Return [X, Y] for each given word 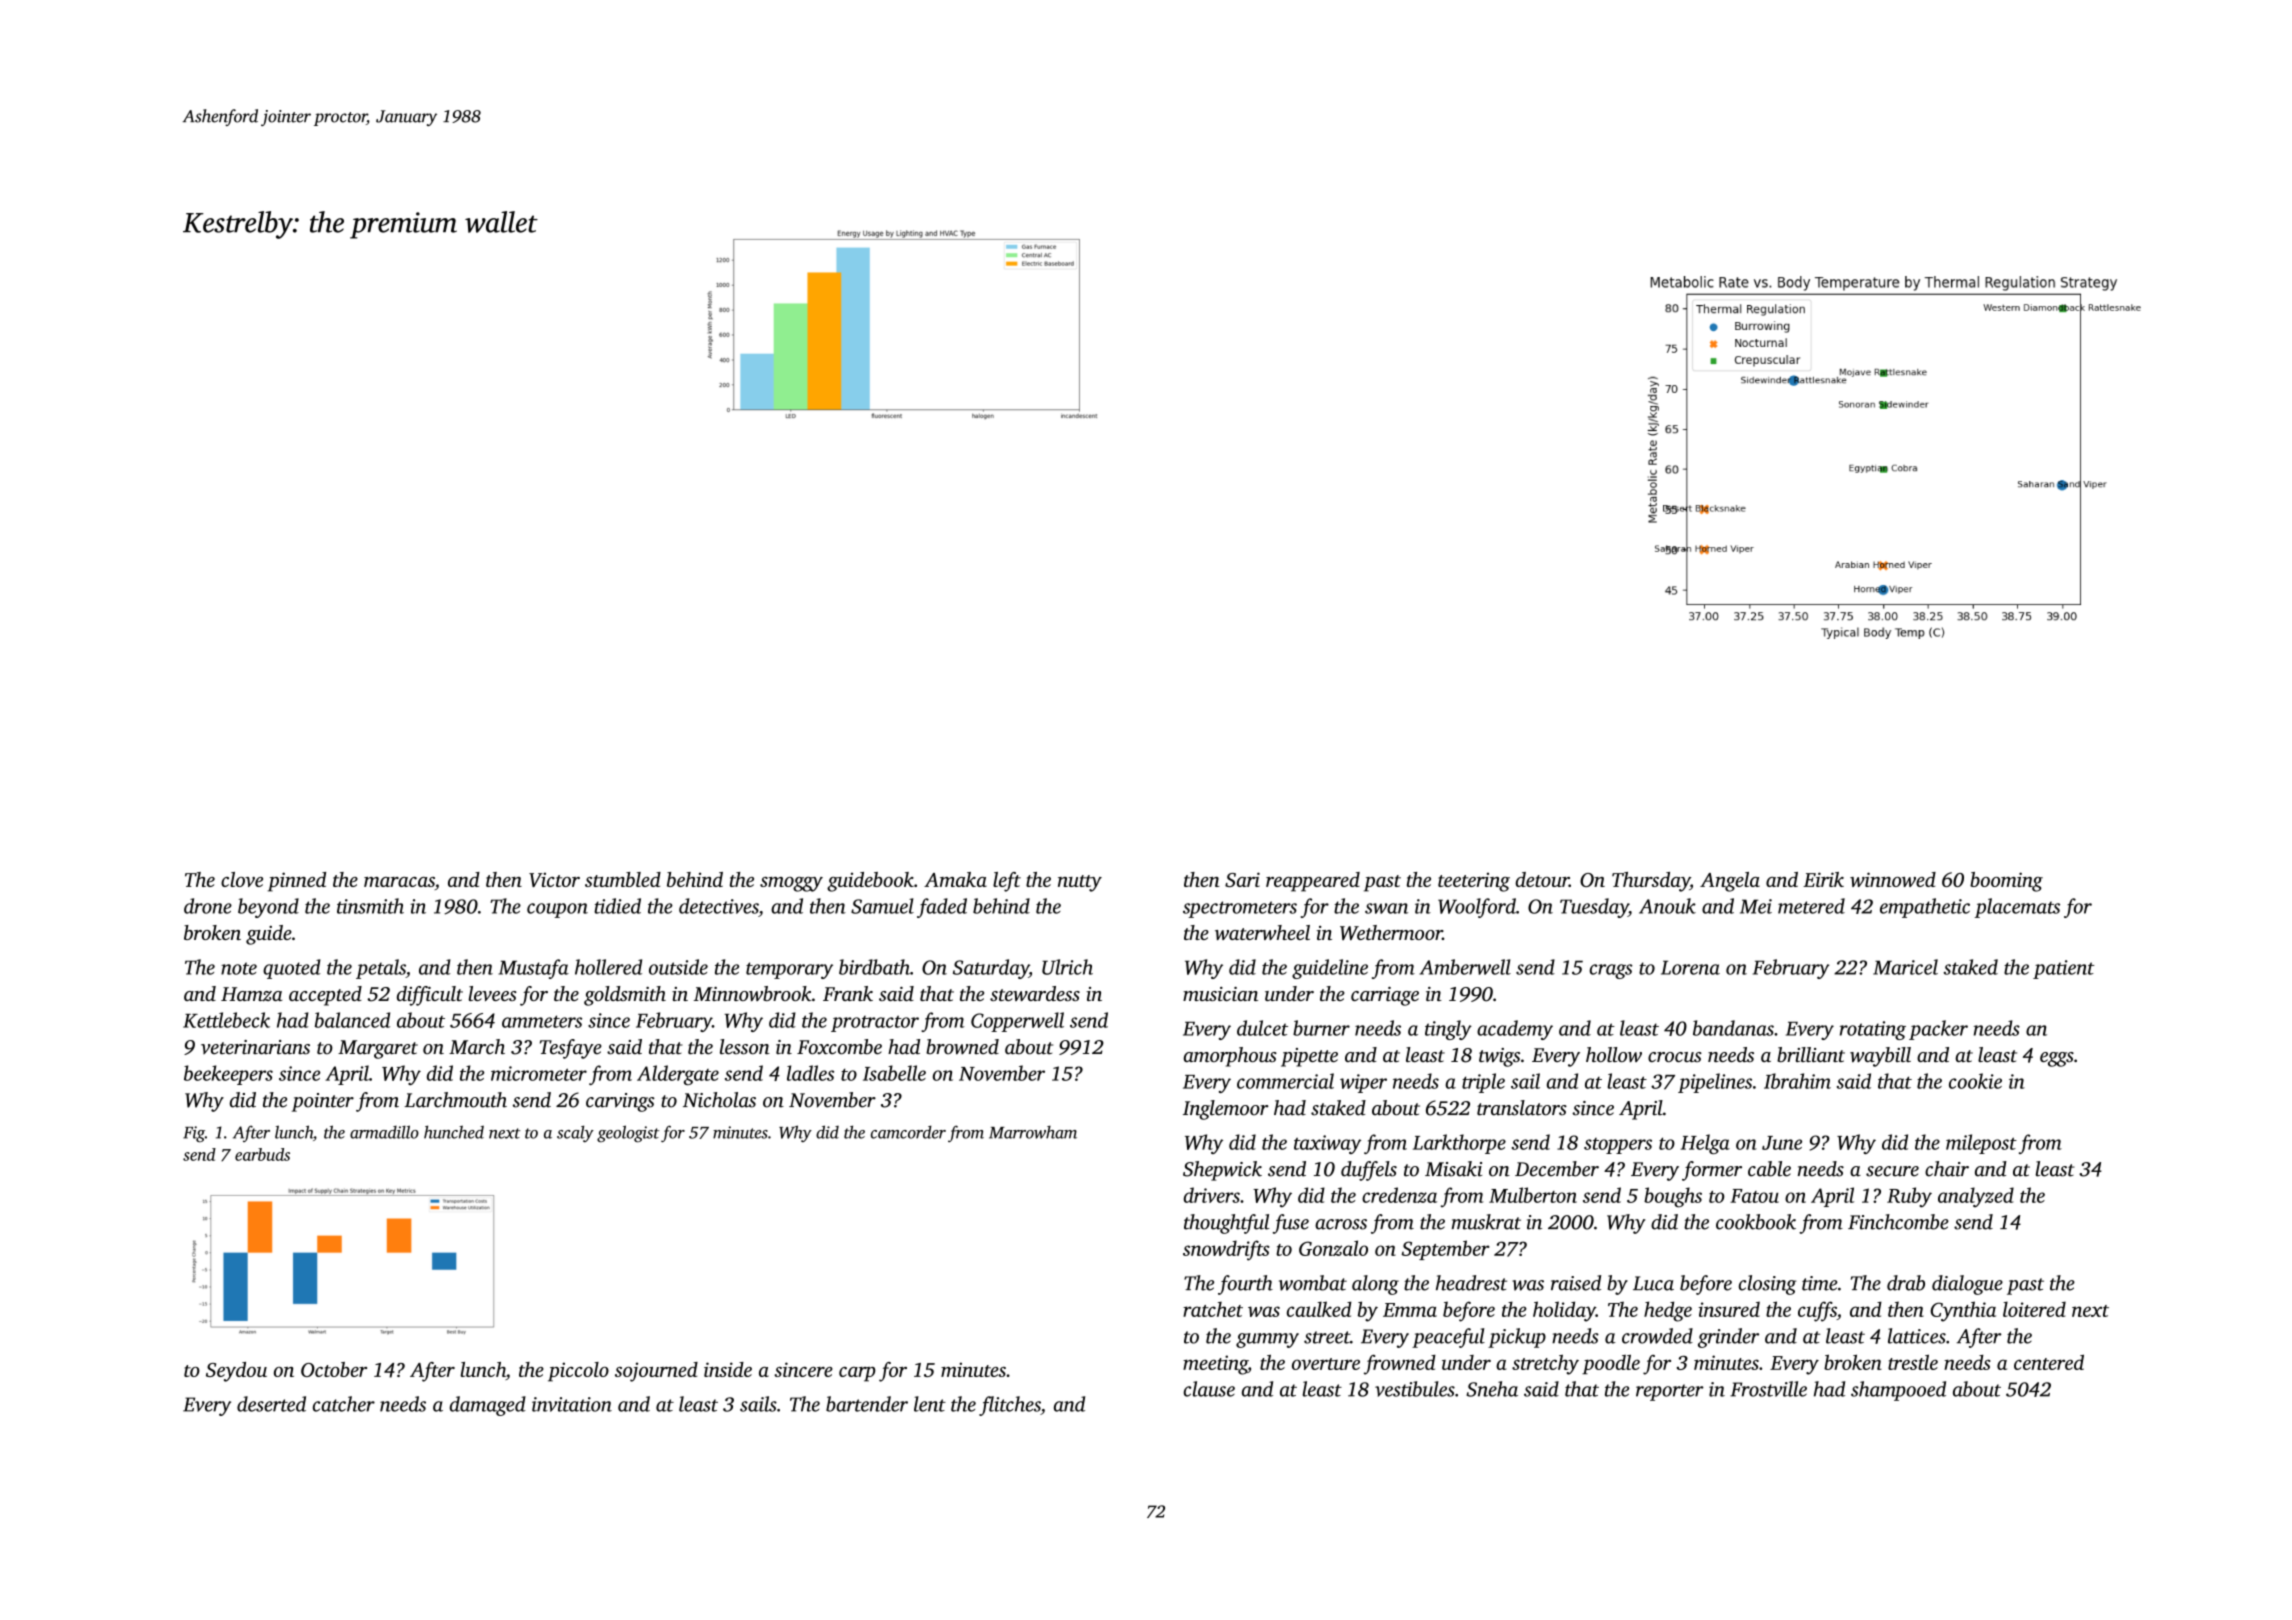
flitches [1010, 1406]
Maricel [1905, 967]
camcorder [908, 1132]
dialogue [1967, 1285]
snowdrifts [1226, 1250]
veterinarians [255, 1047]
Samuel [882, 906]
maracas [399, 882]
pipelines [1715, 1083]
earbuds [262, 1154]
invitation [572, 1404]
